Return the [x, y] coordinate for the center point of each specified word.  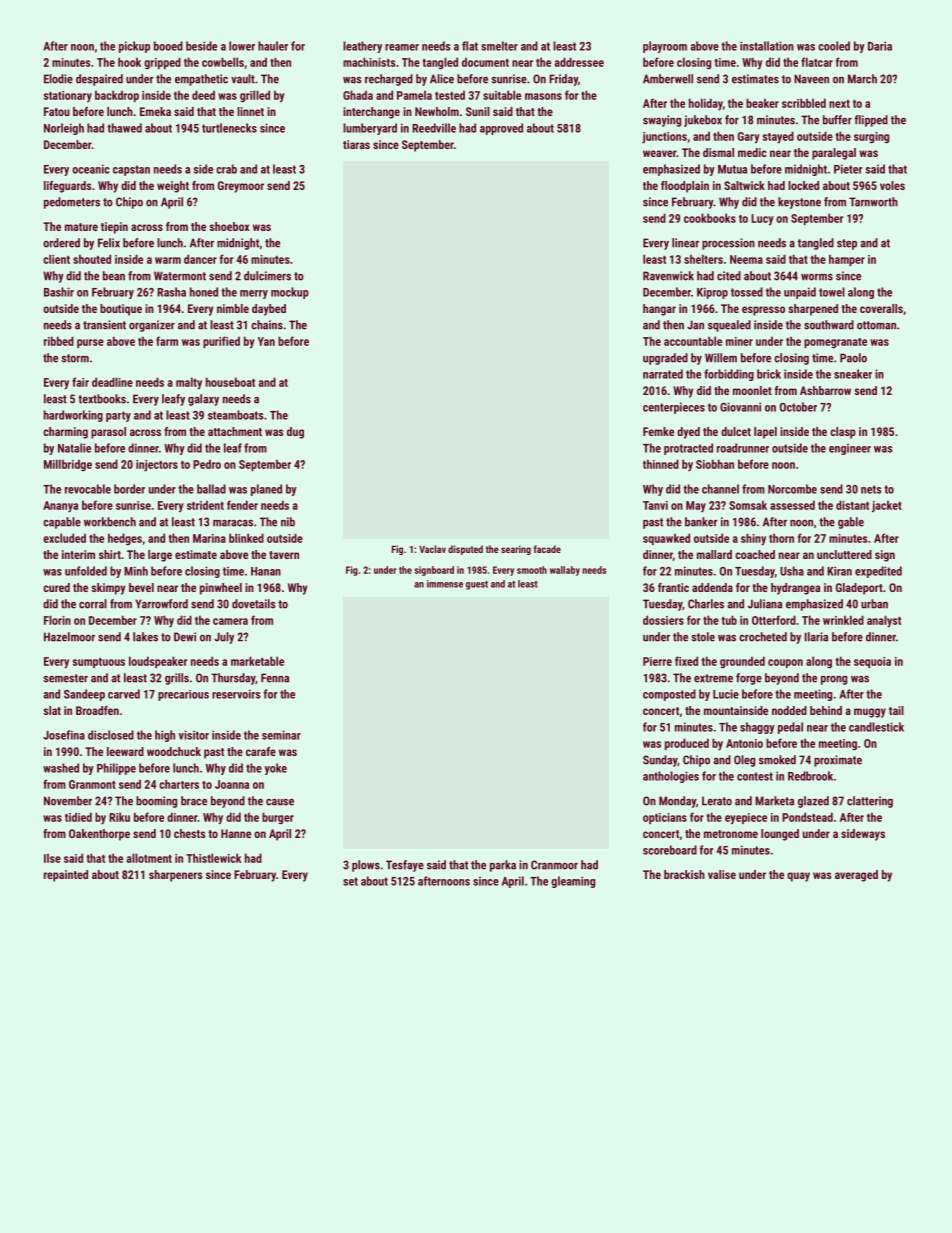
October [798, 407]
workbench [110, 522]
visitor [194, 735]
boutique [121, 310]
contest [755, 776]
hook [129, 62]
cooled [834, 46]
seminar [281, 735]
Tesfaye [405, 866]
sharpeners [175, 876]
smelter [499, 46]
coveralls [881, 308]
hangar [659, 310]
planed [266, 490]
